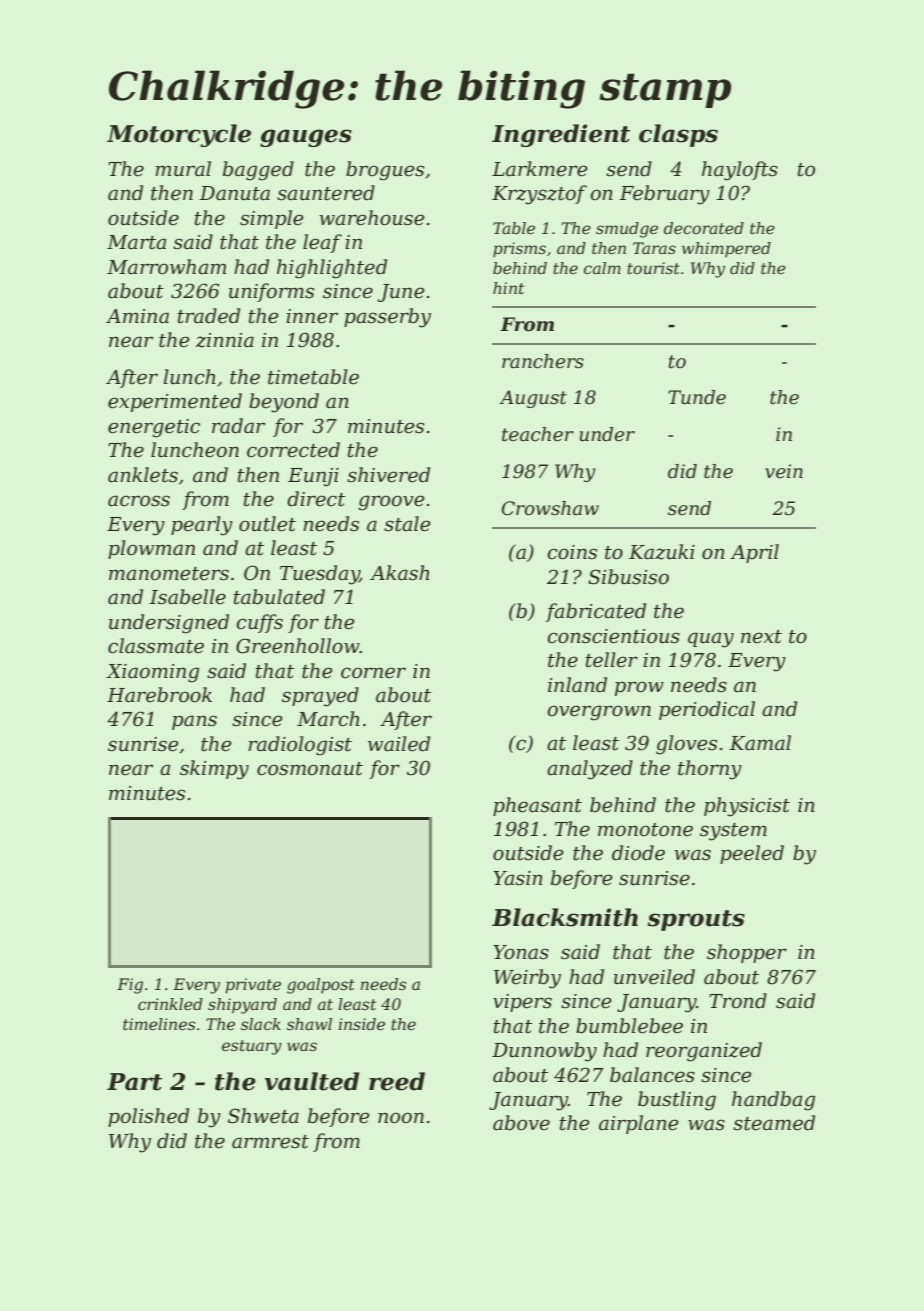 This screenshot has height=1311, width=924. Describe the element at coordinates (561, 135) in the screenshot. I see `Ingredient` at that location.
